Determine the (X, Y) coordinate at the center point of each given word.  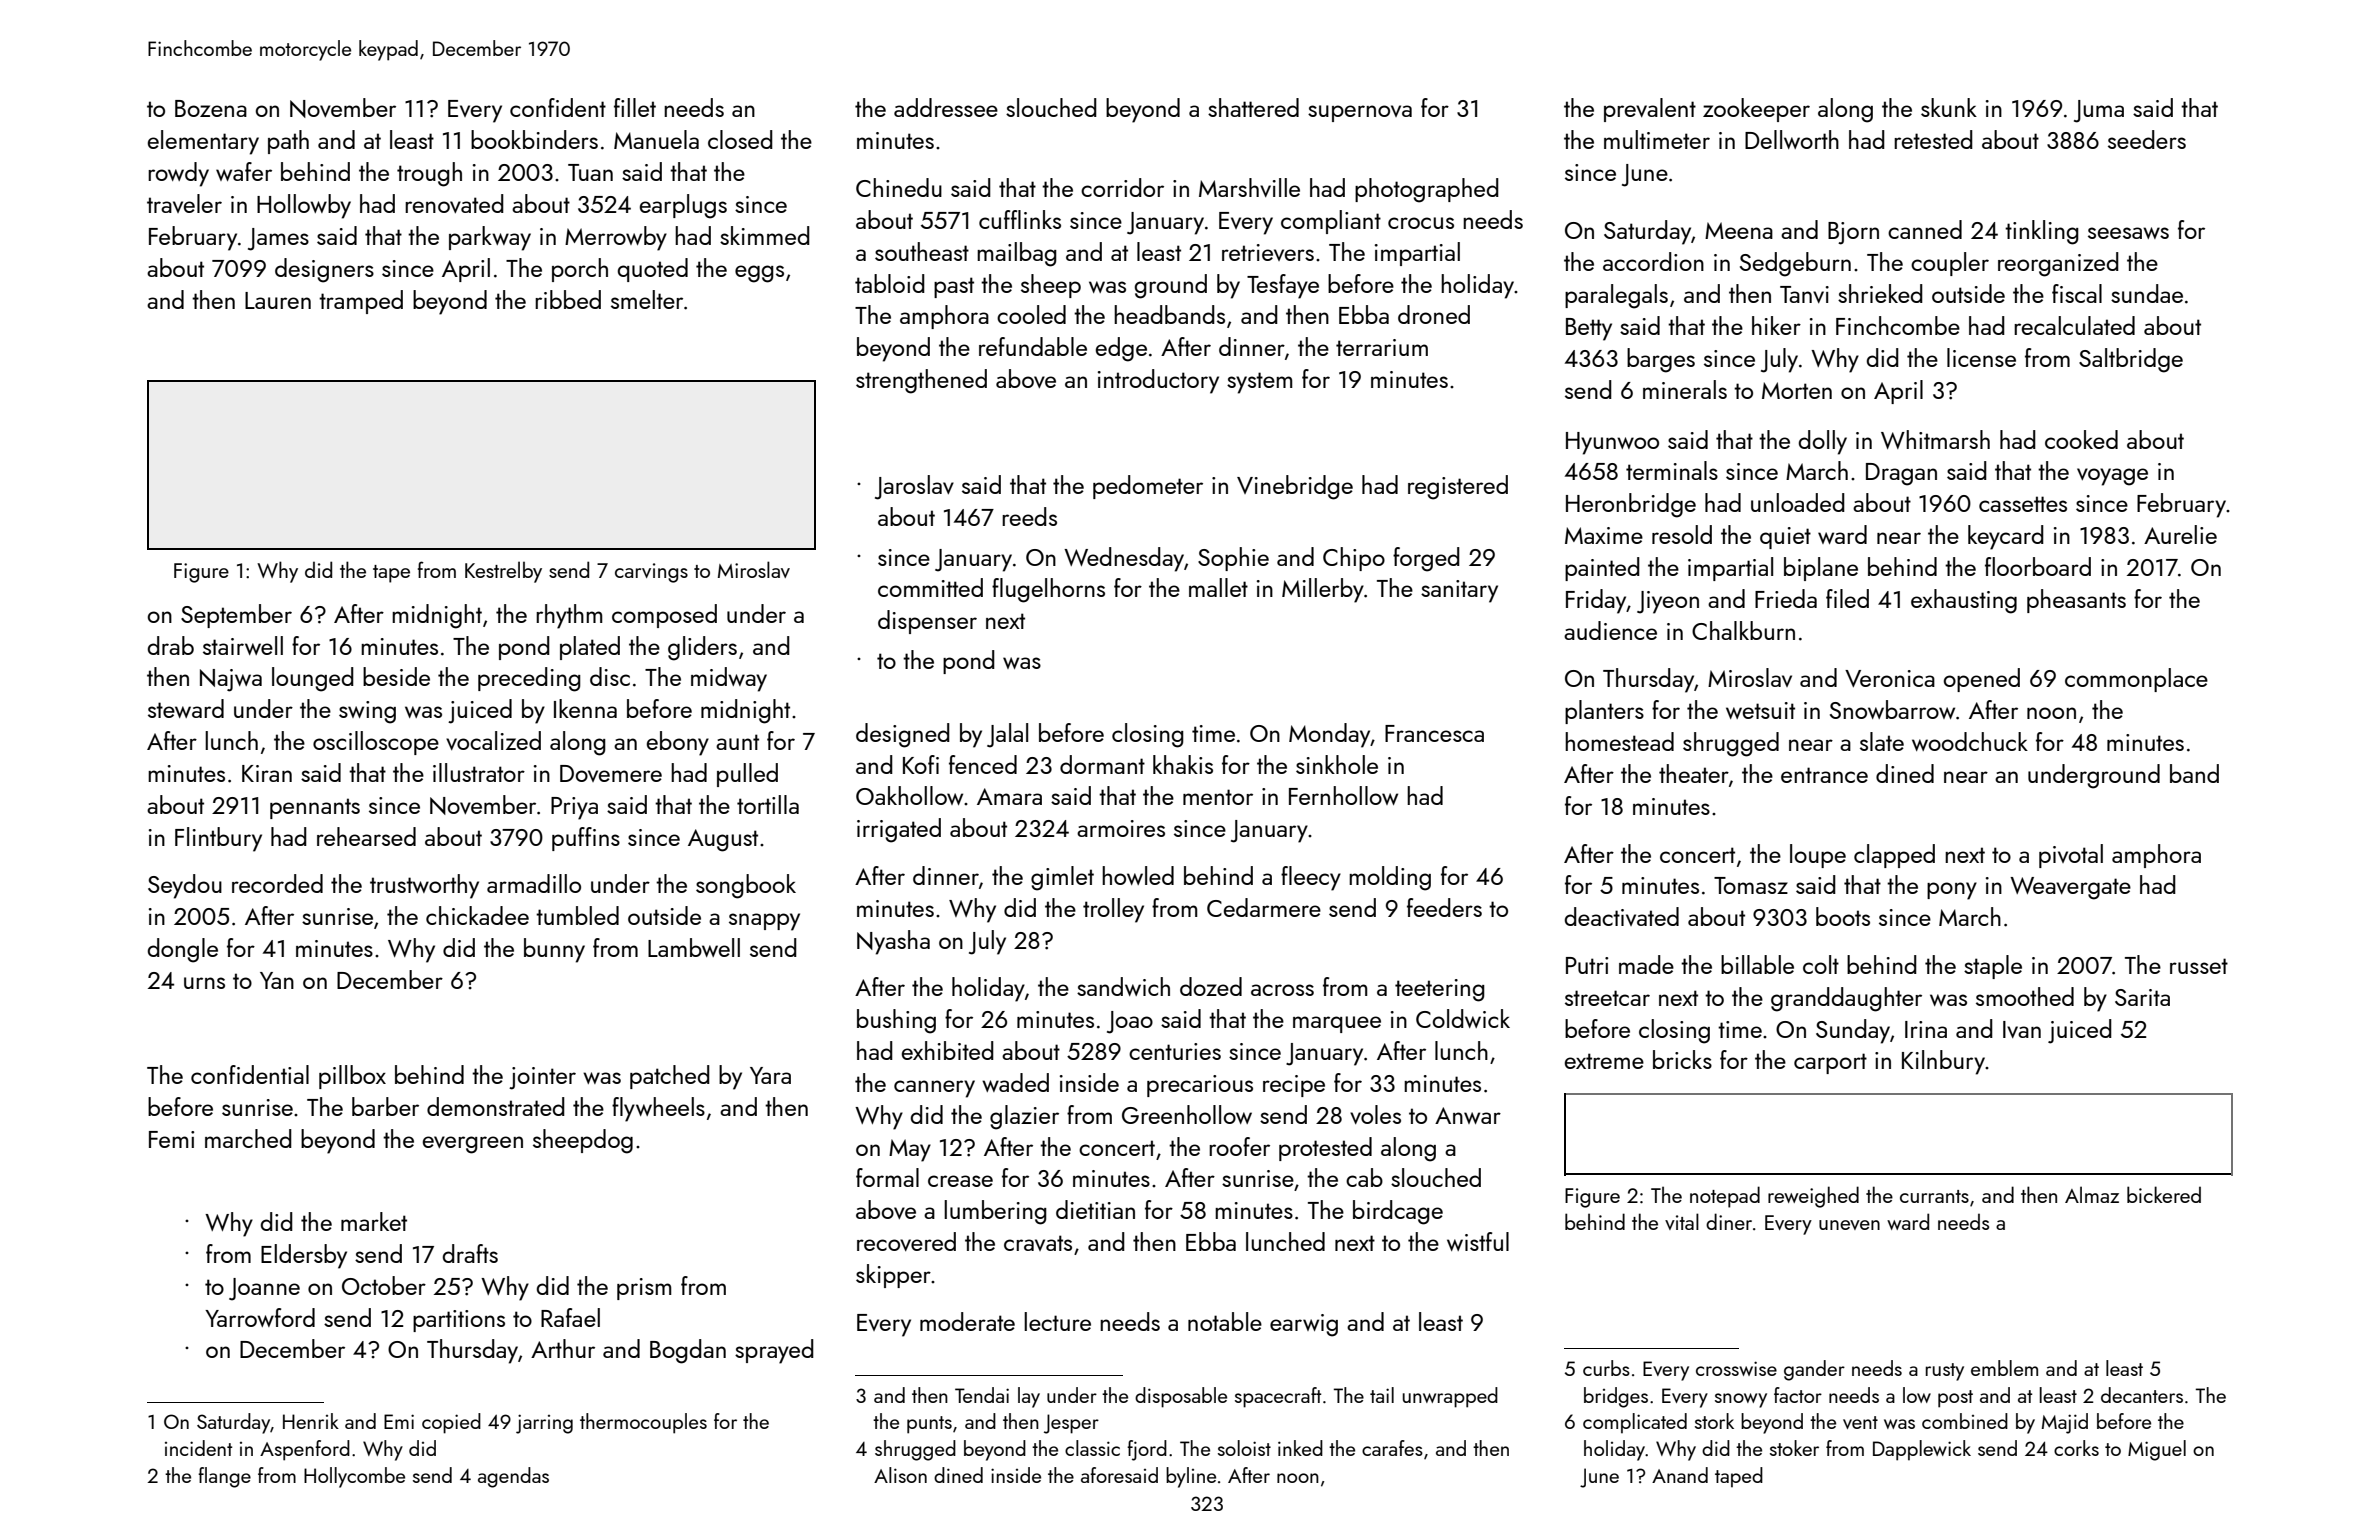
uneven (1849, 1225)
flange (224, 1477)
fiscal (2077, 293)
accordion (1653, 261)
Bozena (211, 108)
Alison (900, 1475)
